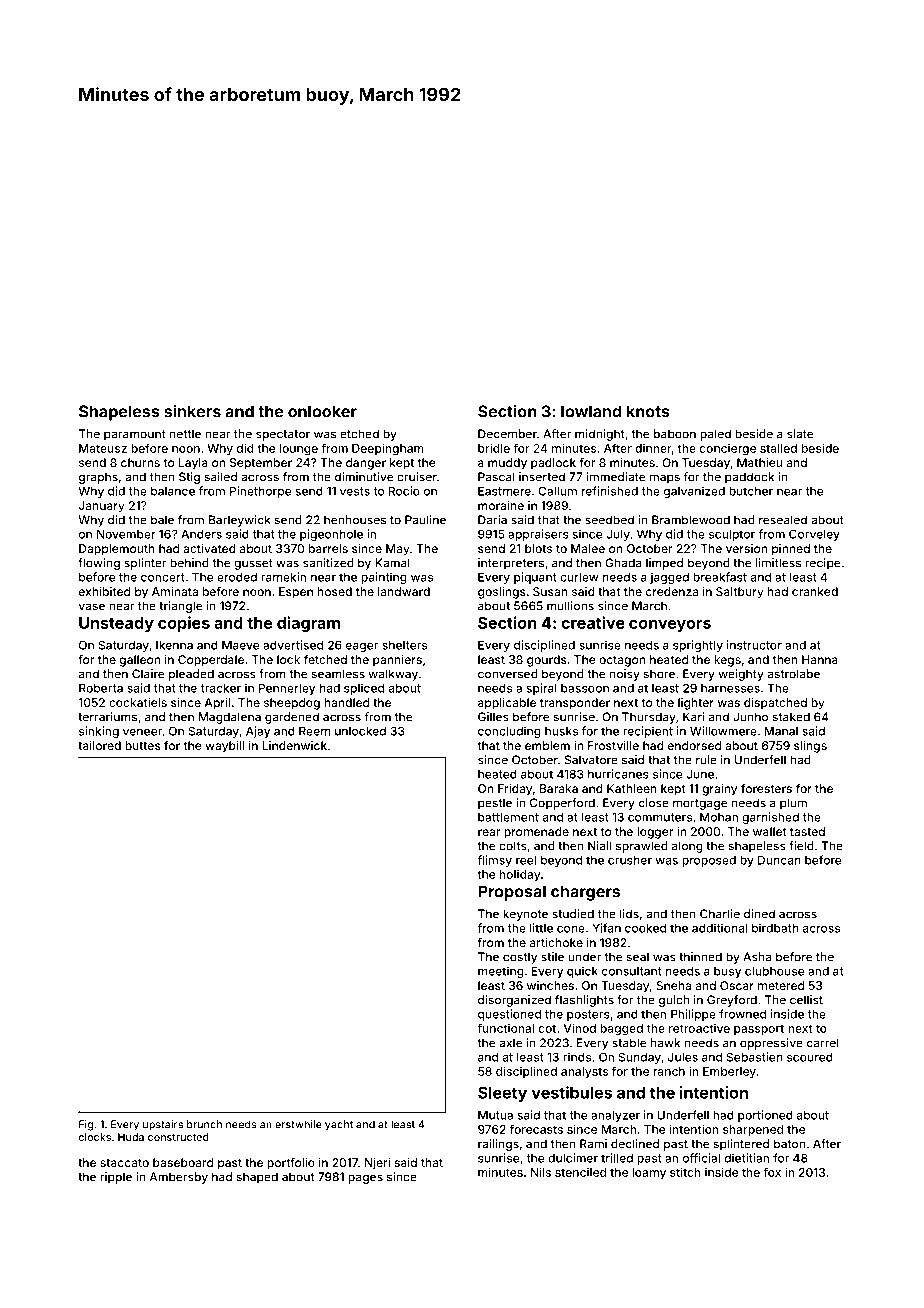 The height and width of the page is (1308, 924). What do you see at coordinates (398, 550) in the page?
I see `May` at bounding box center [398, 550].
